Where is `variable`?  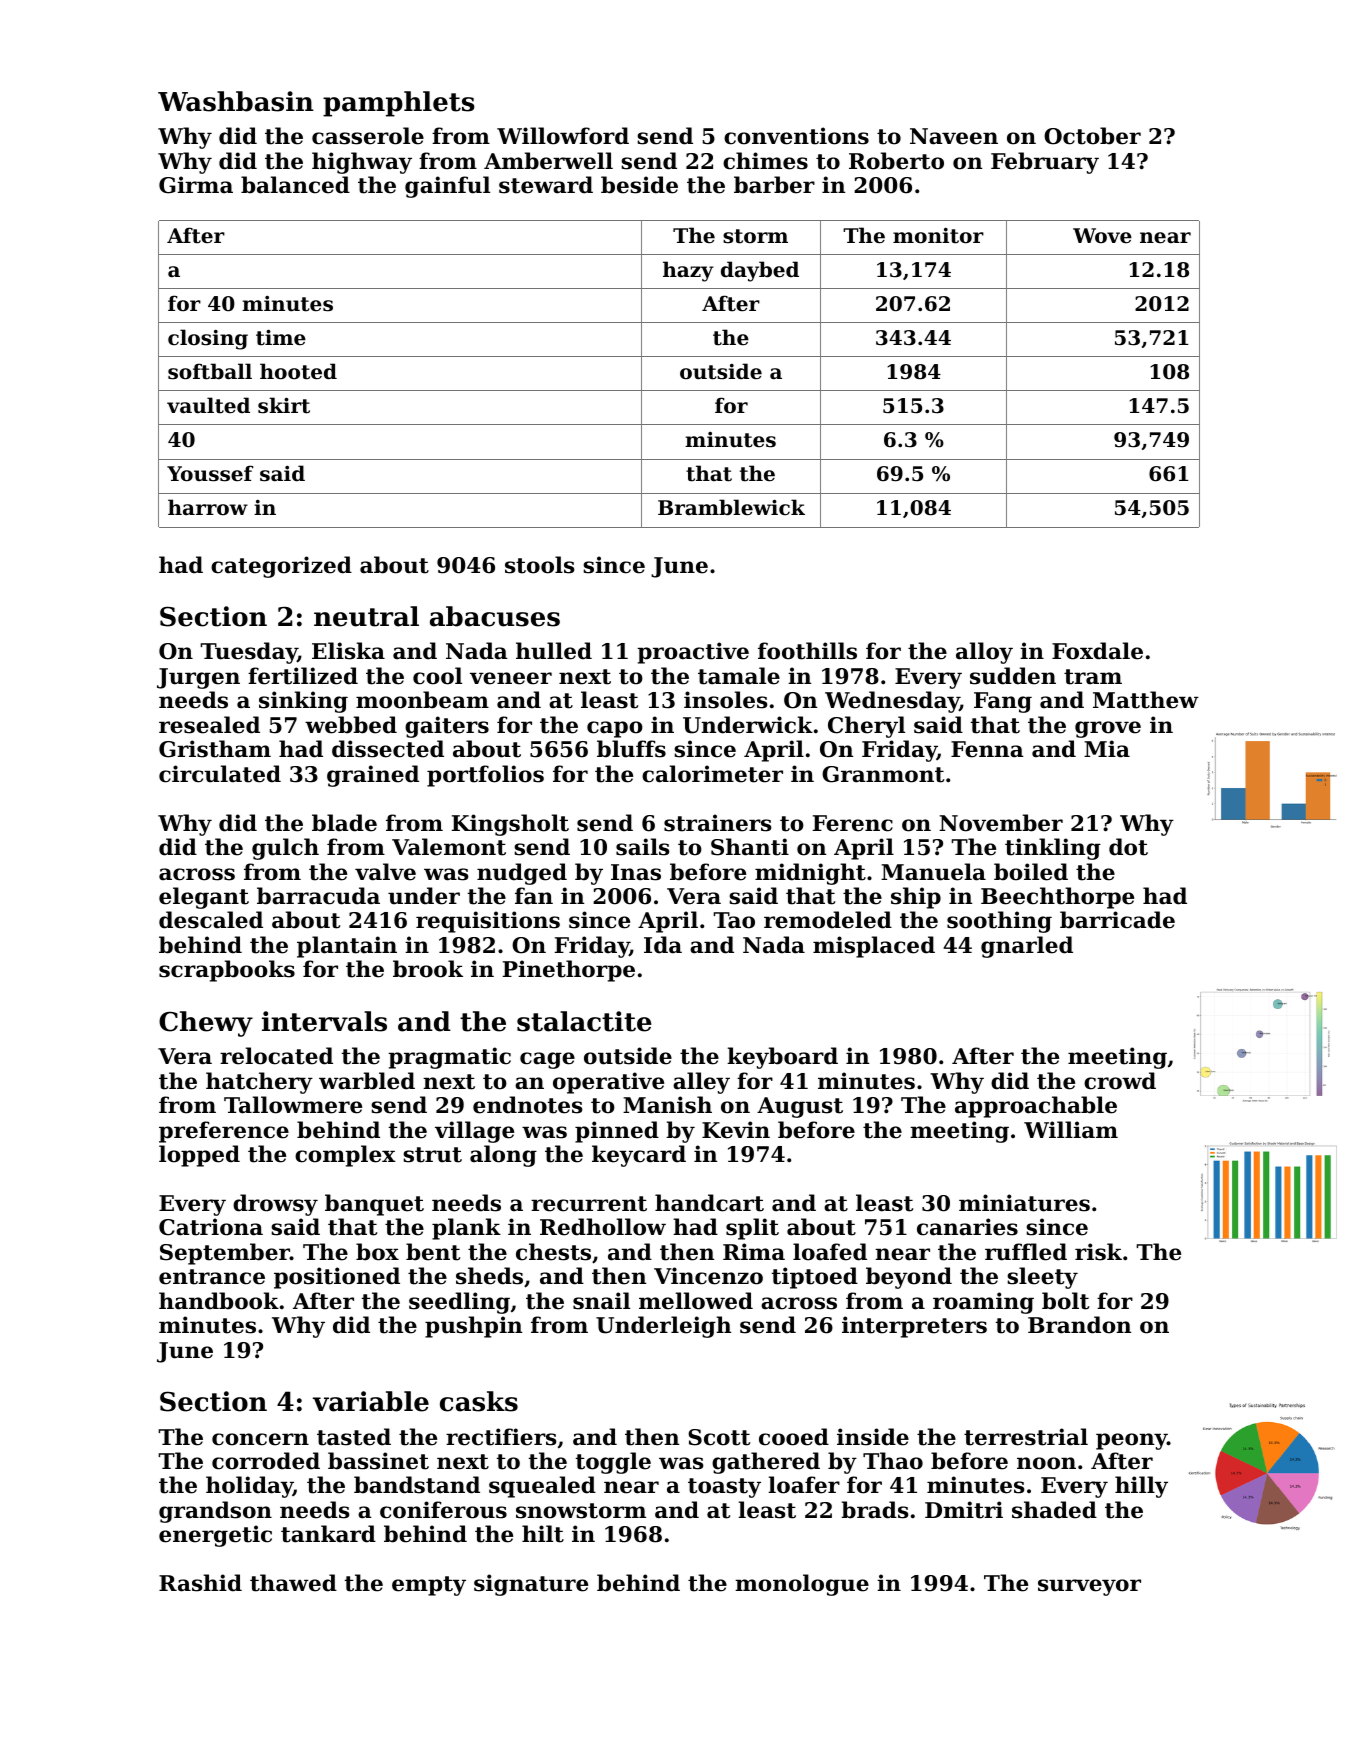
variable is located at coordinates (371, 1401).
